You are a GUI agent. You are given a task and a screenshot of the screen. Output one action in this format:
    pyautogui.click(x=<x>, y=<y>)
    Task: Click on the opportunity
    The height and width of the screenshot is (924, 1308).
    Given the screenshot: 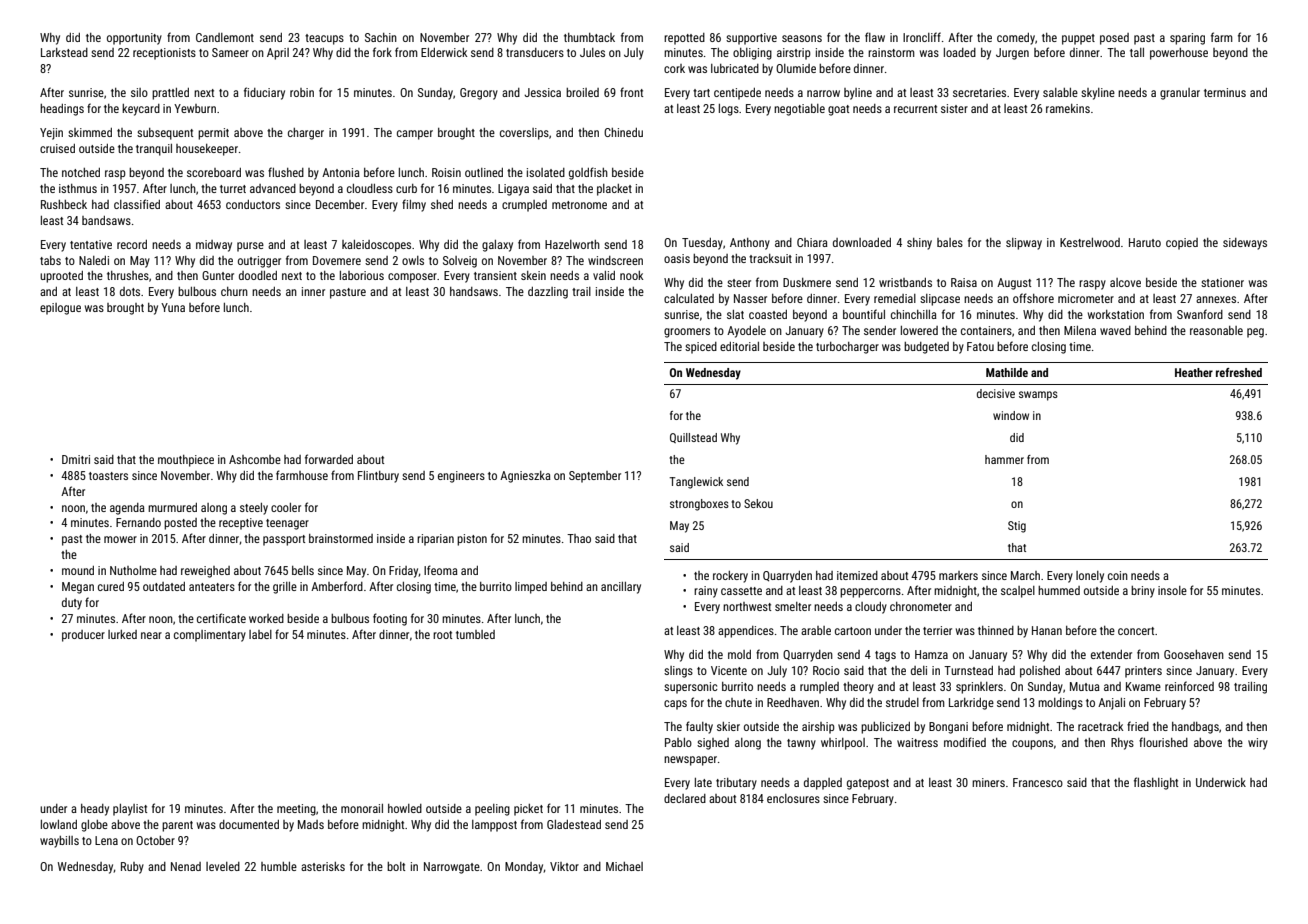 What is the action you would take?
    pyautogui.click(x=134, y=39)
